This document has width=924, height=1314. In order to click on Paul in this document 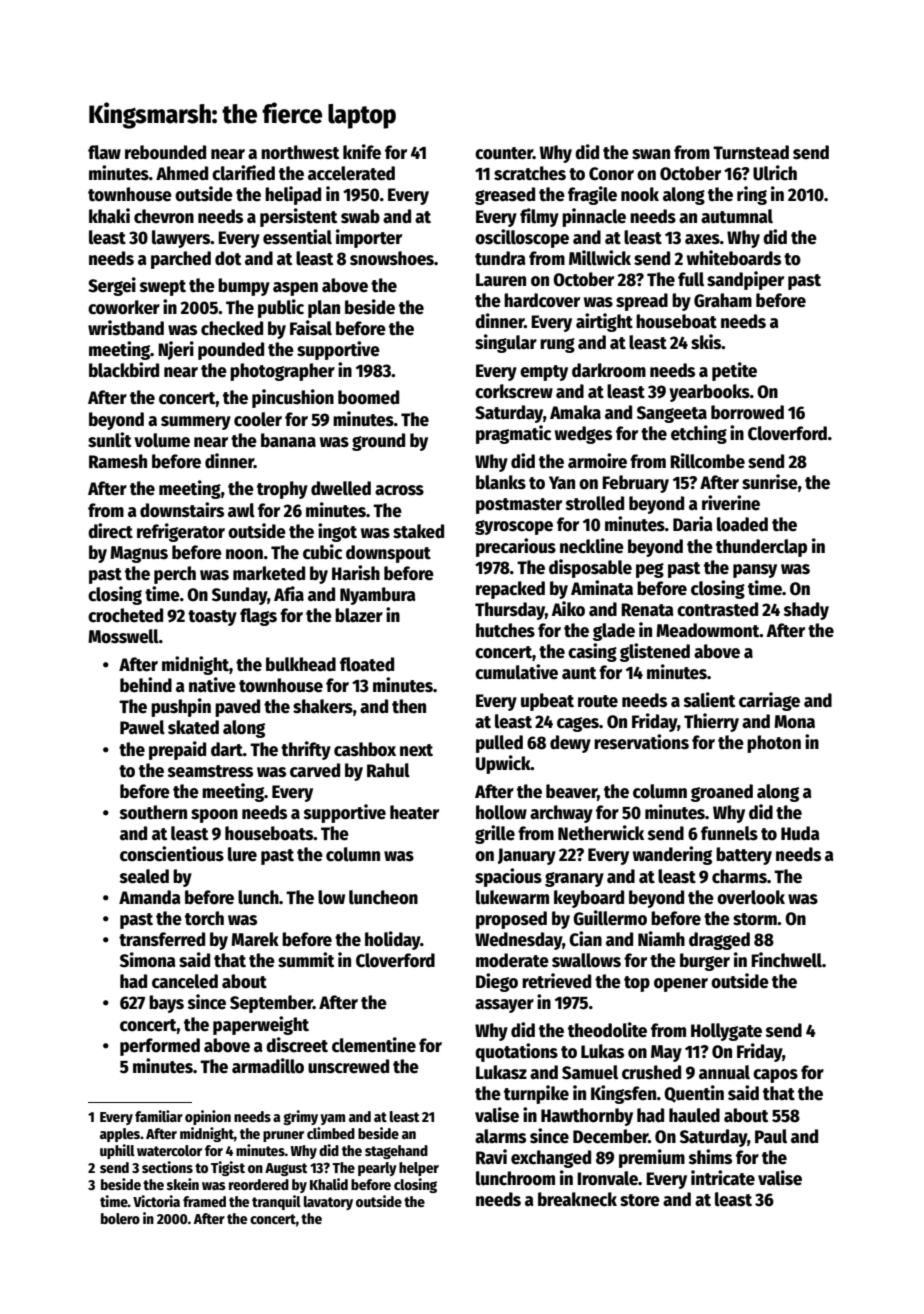, I will do `click(771, 1136)`.
